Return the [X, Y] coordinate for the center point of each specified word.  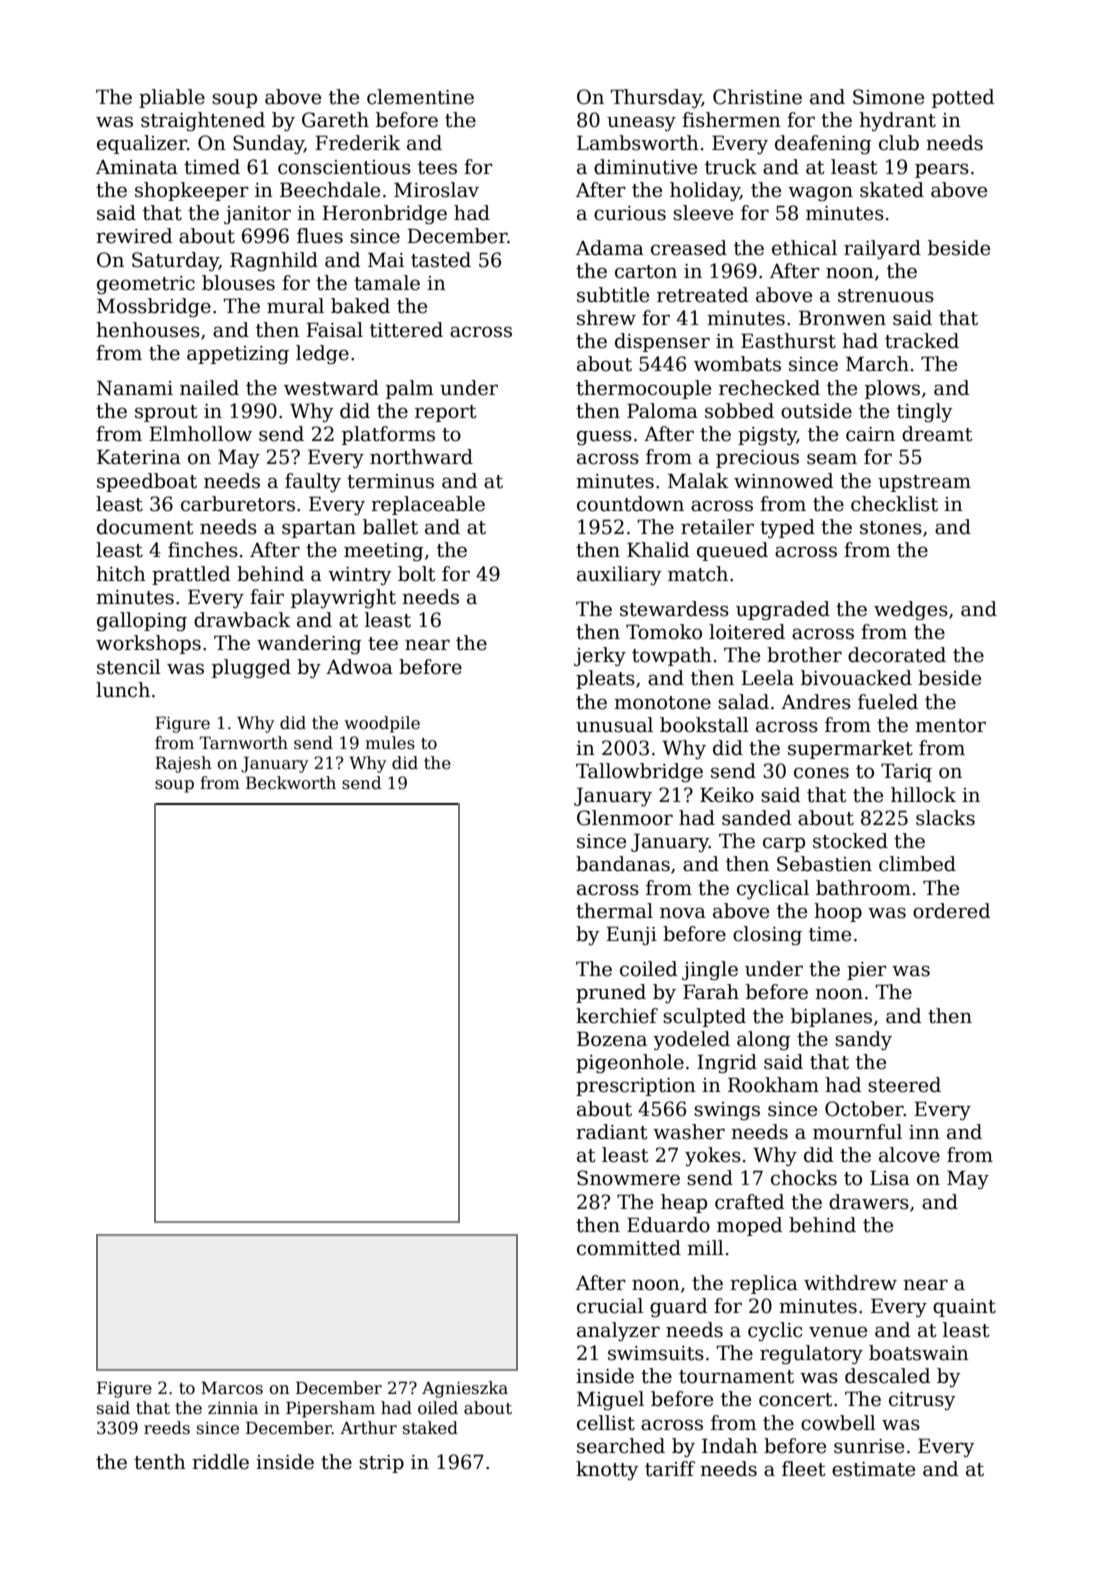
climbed [917, 864]
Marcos [232, 1388]
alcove [909, 1155]
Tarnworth [243, 743]
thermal [614, 911]
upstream [924, 483]
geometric [146, 285]
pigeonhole [630, 1063]
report [446, 413]
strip [381, 1464]
